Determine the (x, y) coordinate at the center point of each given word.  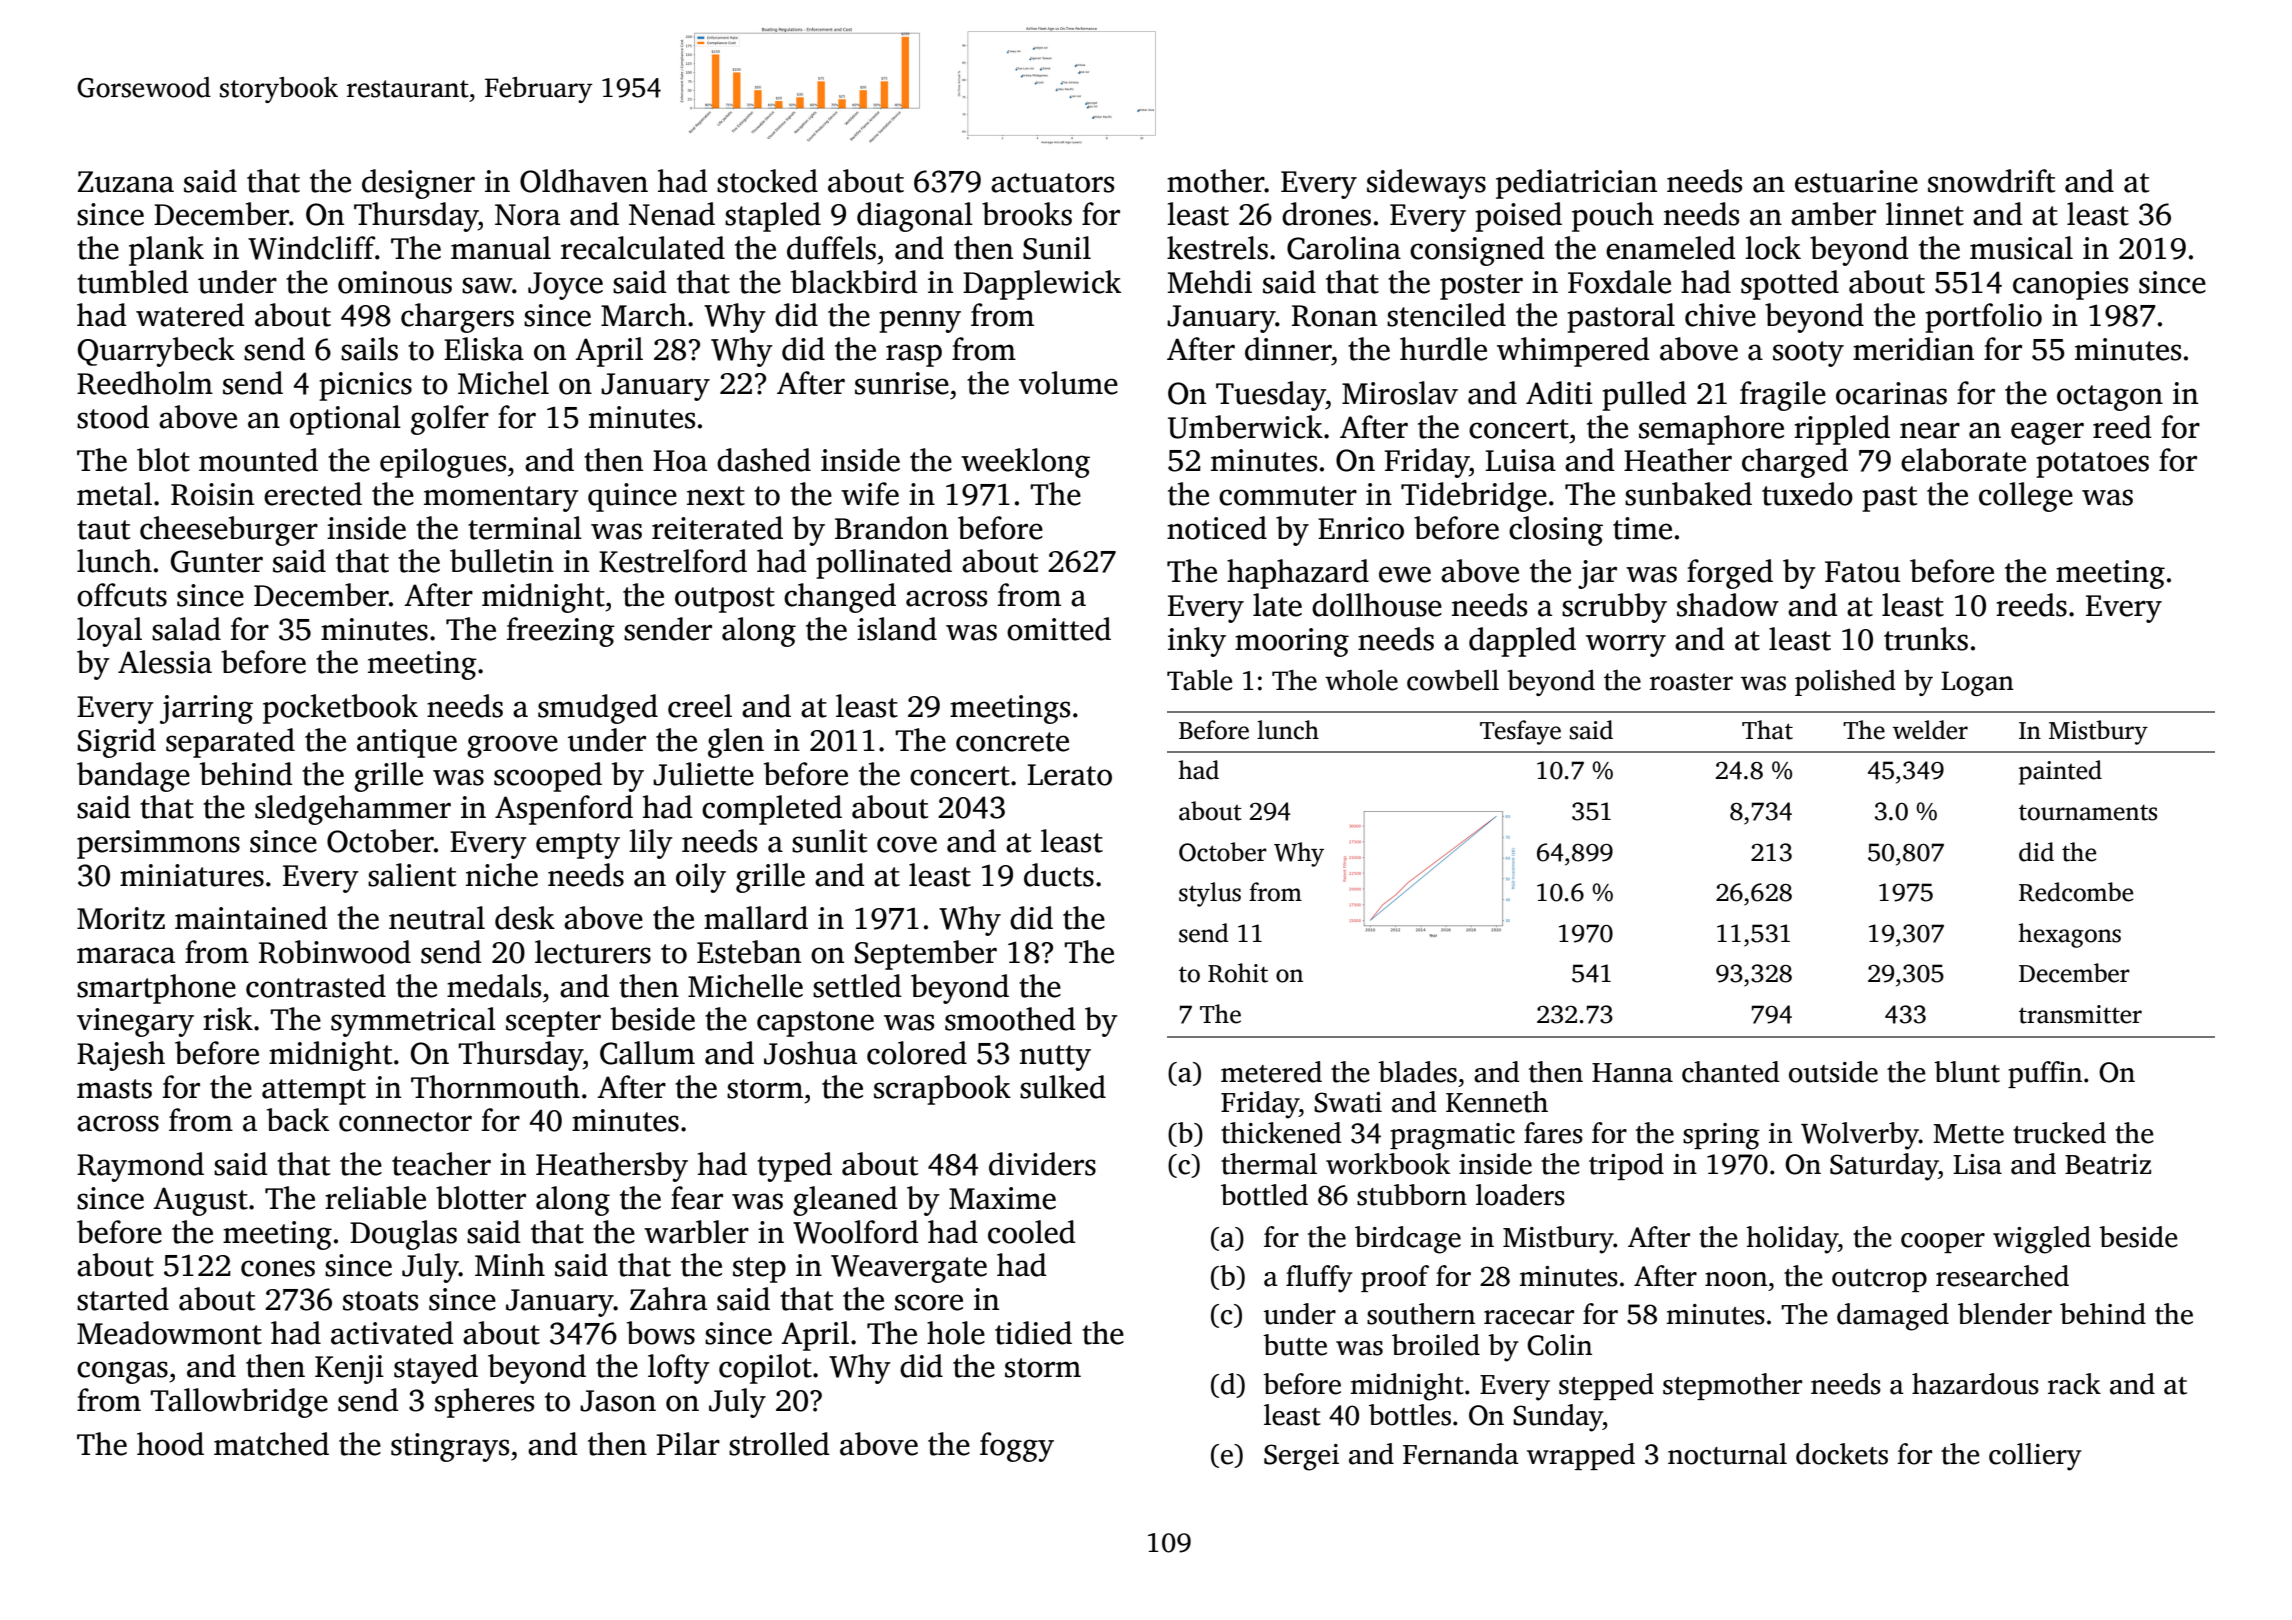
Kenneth (1497, 1102)
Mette (1968, 1134)
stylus (1210, 894)
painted (2060, 772)
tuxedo (1807, 494)
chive (1720, 315)
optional (345, 420)
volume (1068, 383)
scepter (553, 1024)
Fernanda (1461, 1454)
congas (122, 1372)
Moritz (121, 918)
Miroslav (1400, 393)
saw (487, 285)
